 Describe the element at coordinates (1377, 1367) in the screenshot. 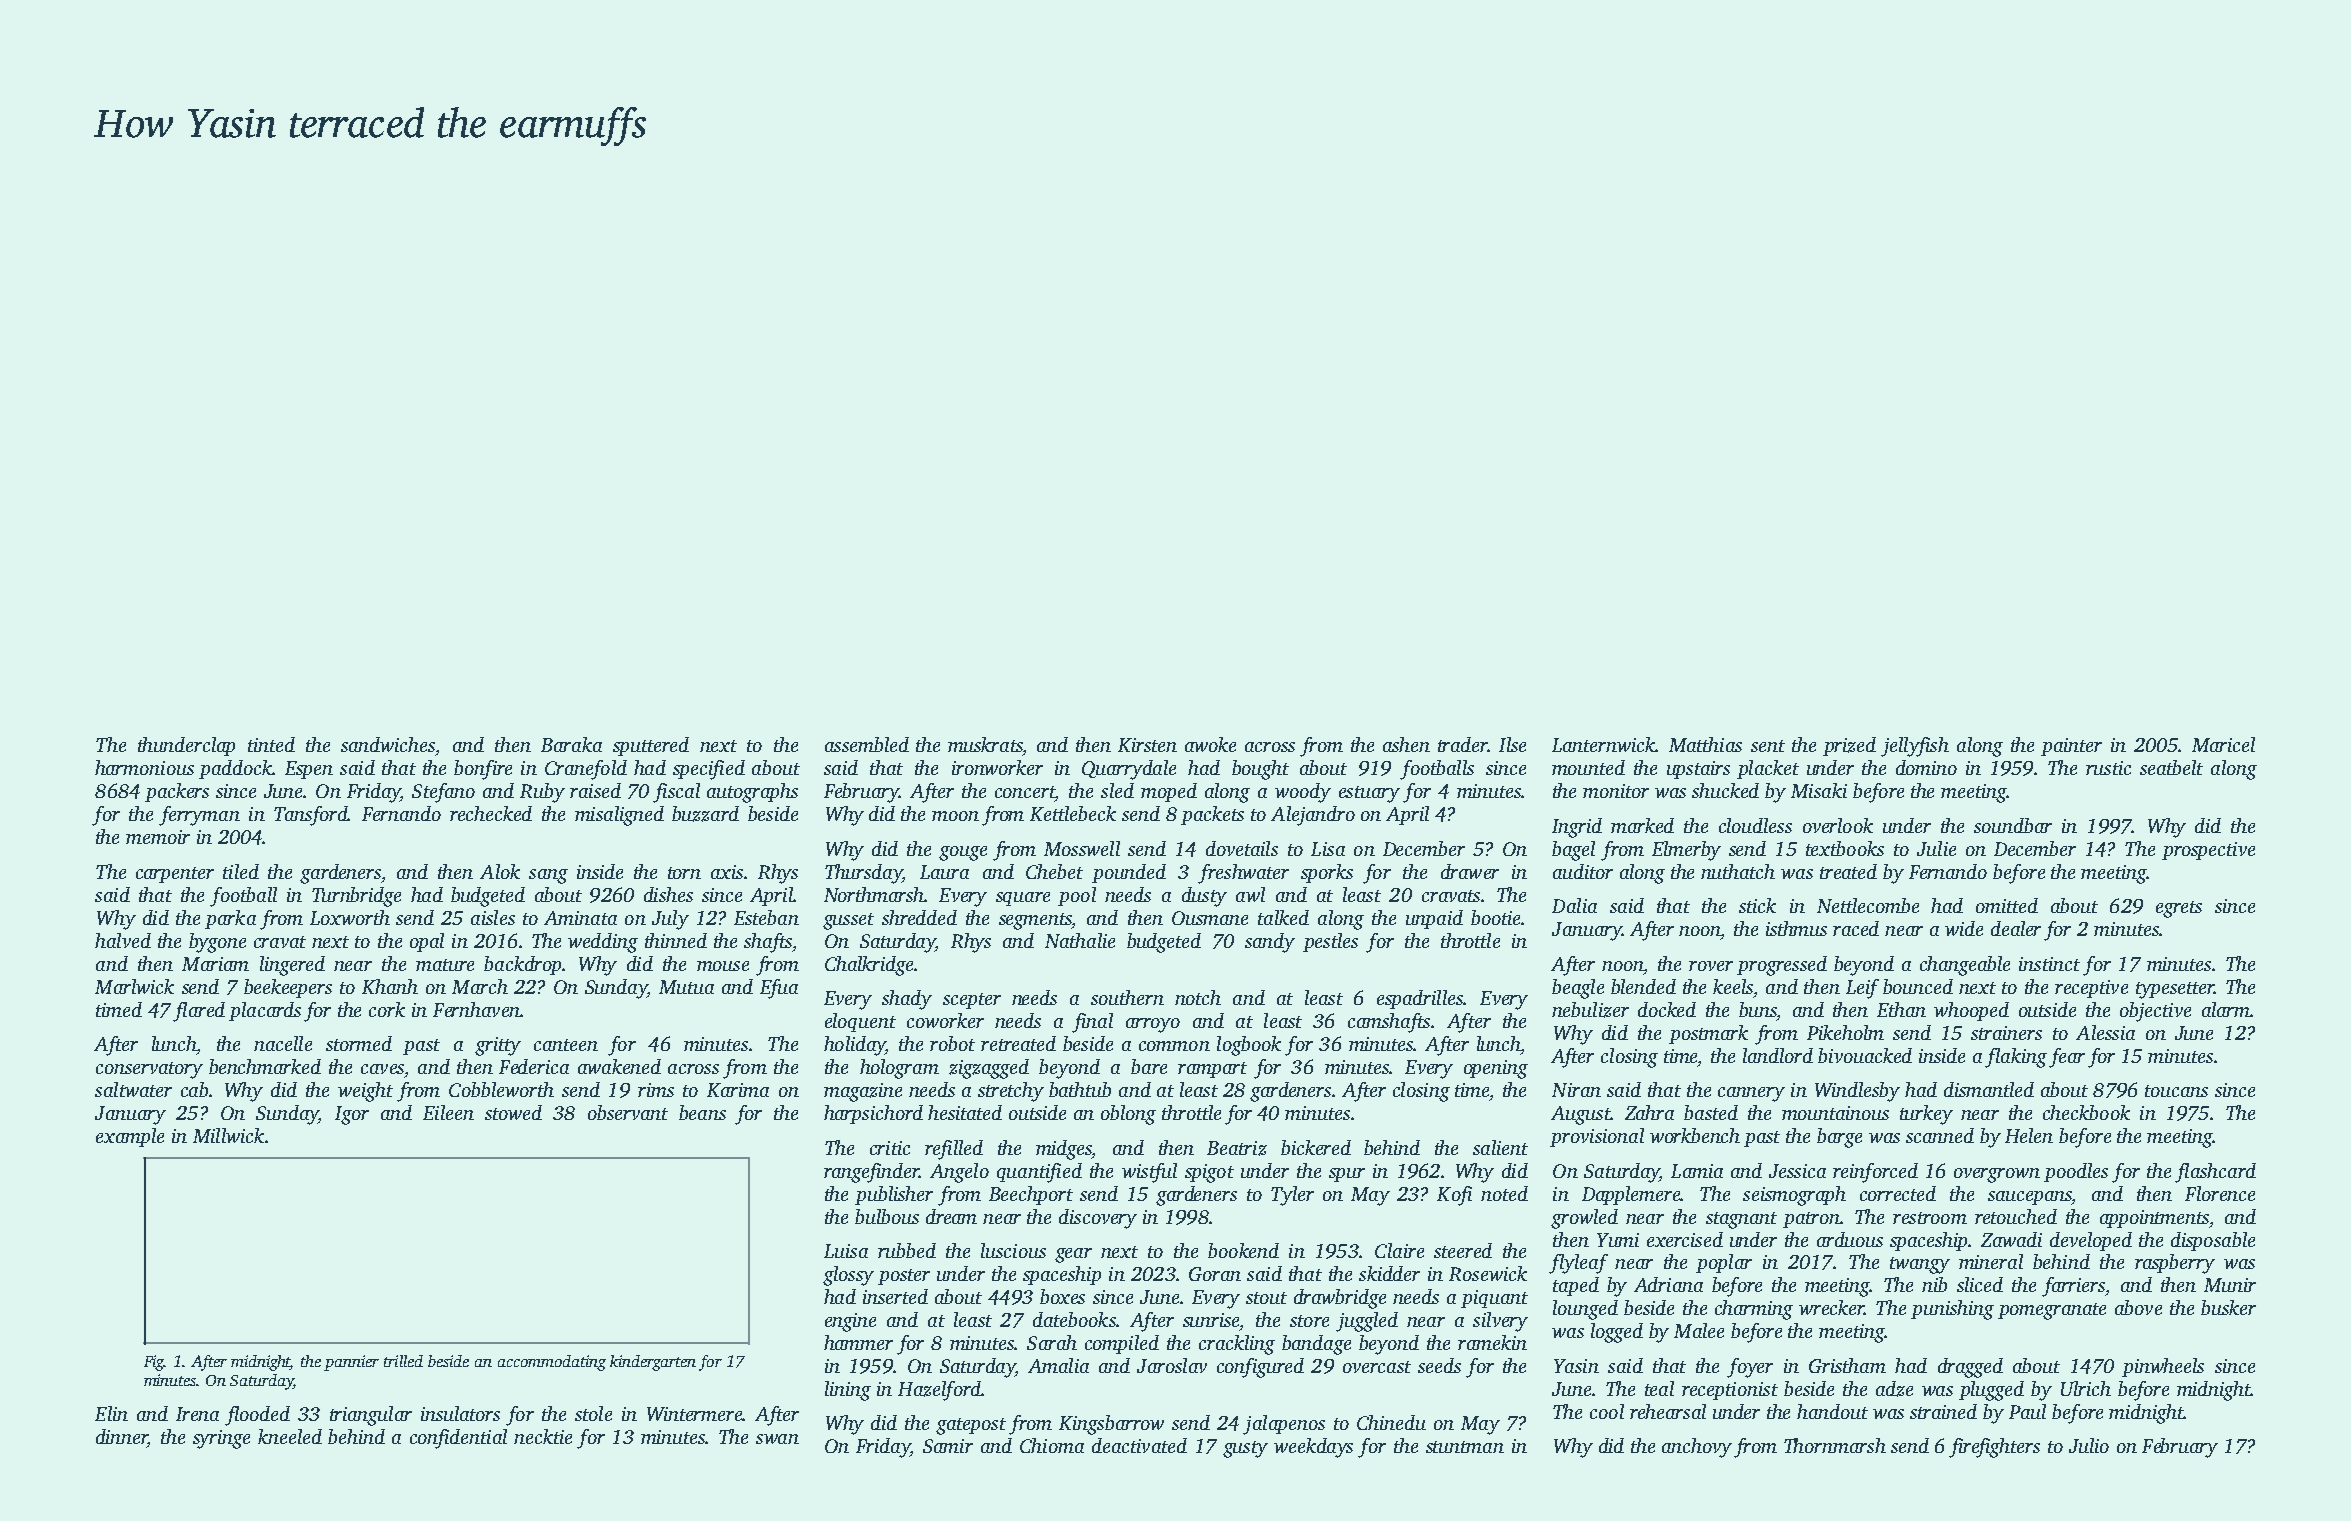

I see `overcast` at that location.
